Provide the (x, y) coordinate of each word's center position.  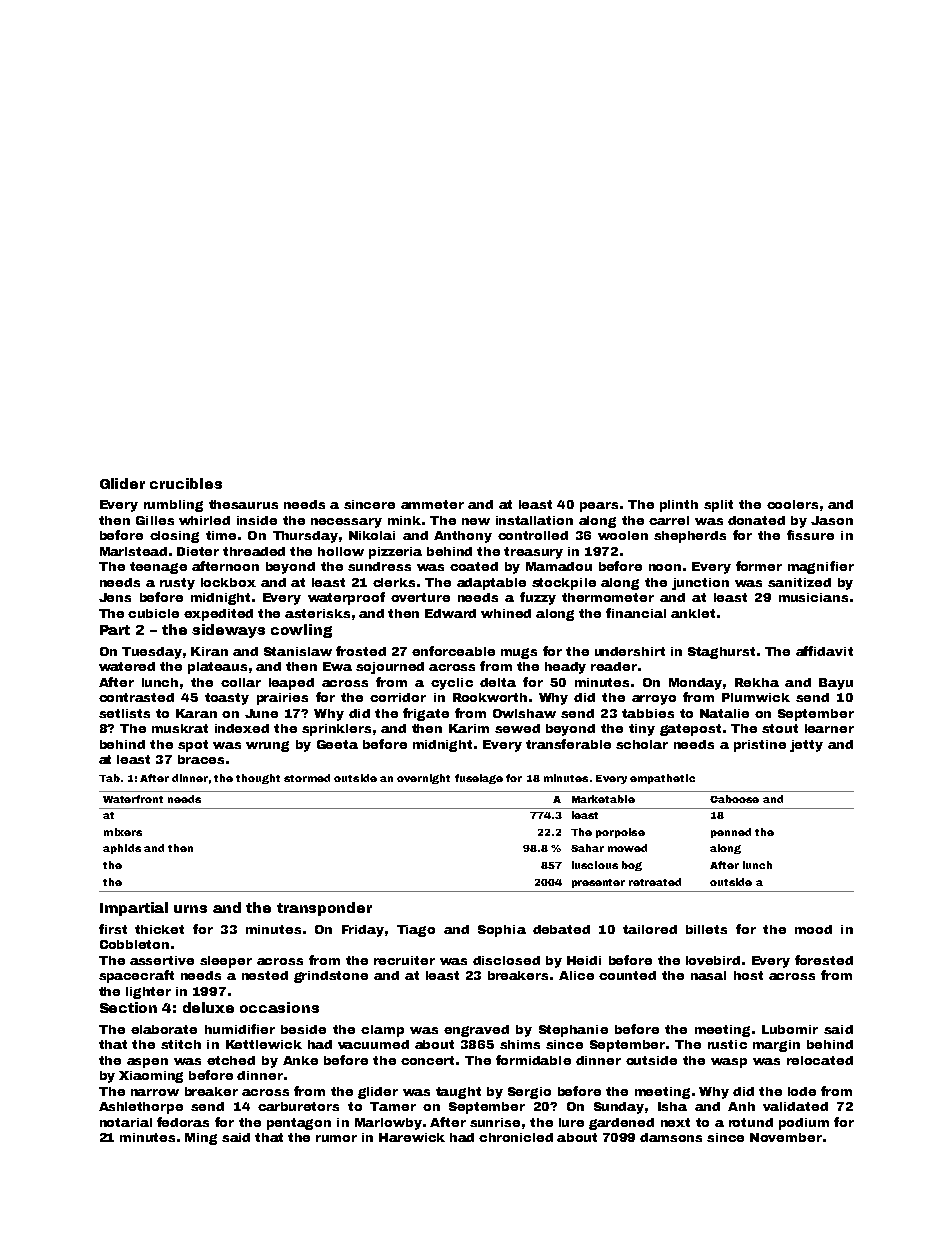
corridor (398, 697)
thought (258, 779)
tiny (642, 730)
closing (174, 537)
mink (404, 520)
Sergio (529, 1093)
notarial (126, 1122)
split (718, 506)
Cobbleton (134, 944)
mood (813, 929)
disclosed (506, 960)
